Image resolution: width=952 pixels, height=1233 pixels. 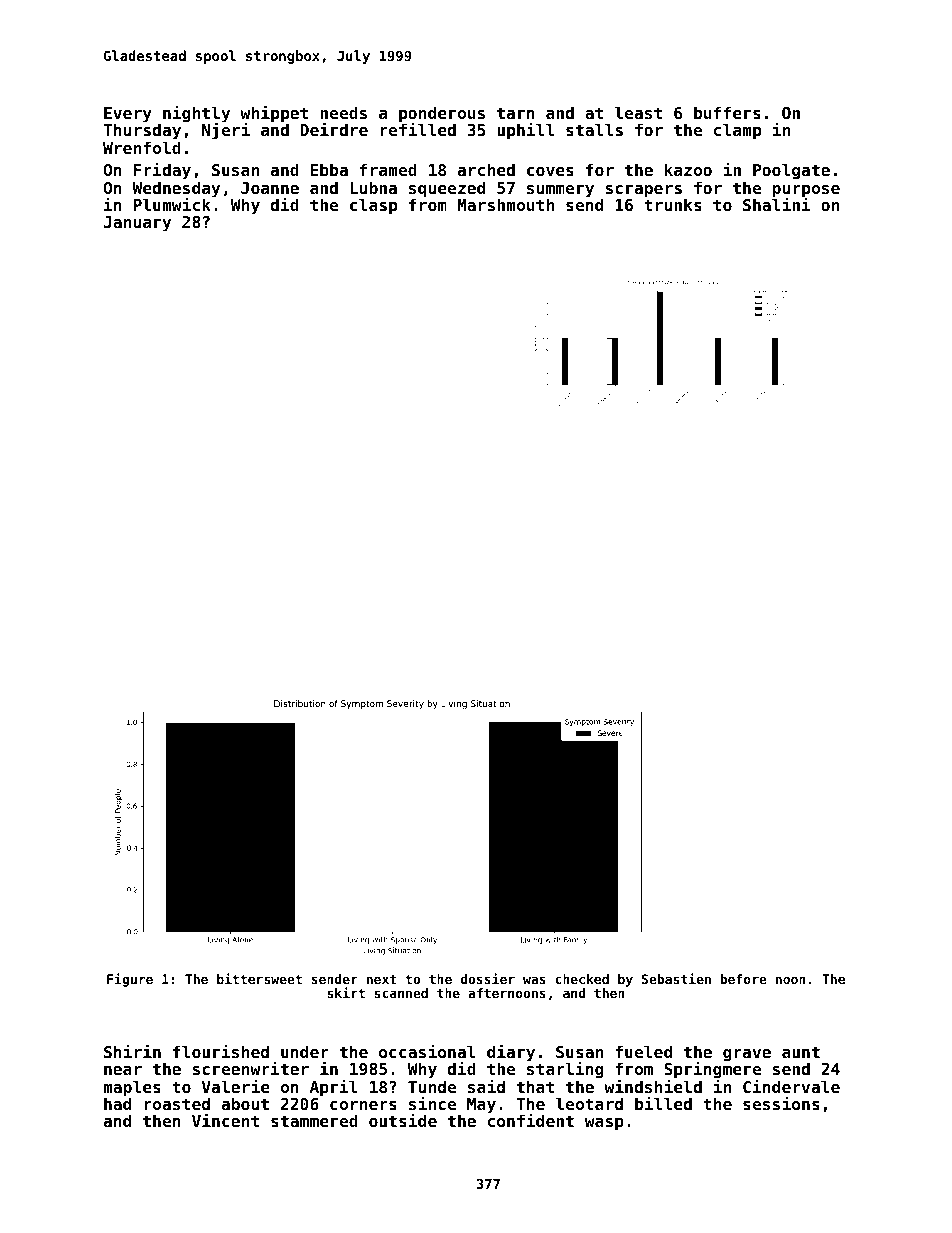 I want to click on Joanne, so click(x=270, y=188).
